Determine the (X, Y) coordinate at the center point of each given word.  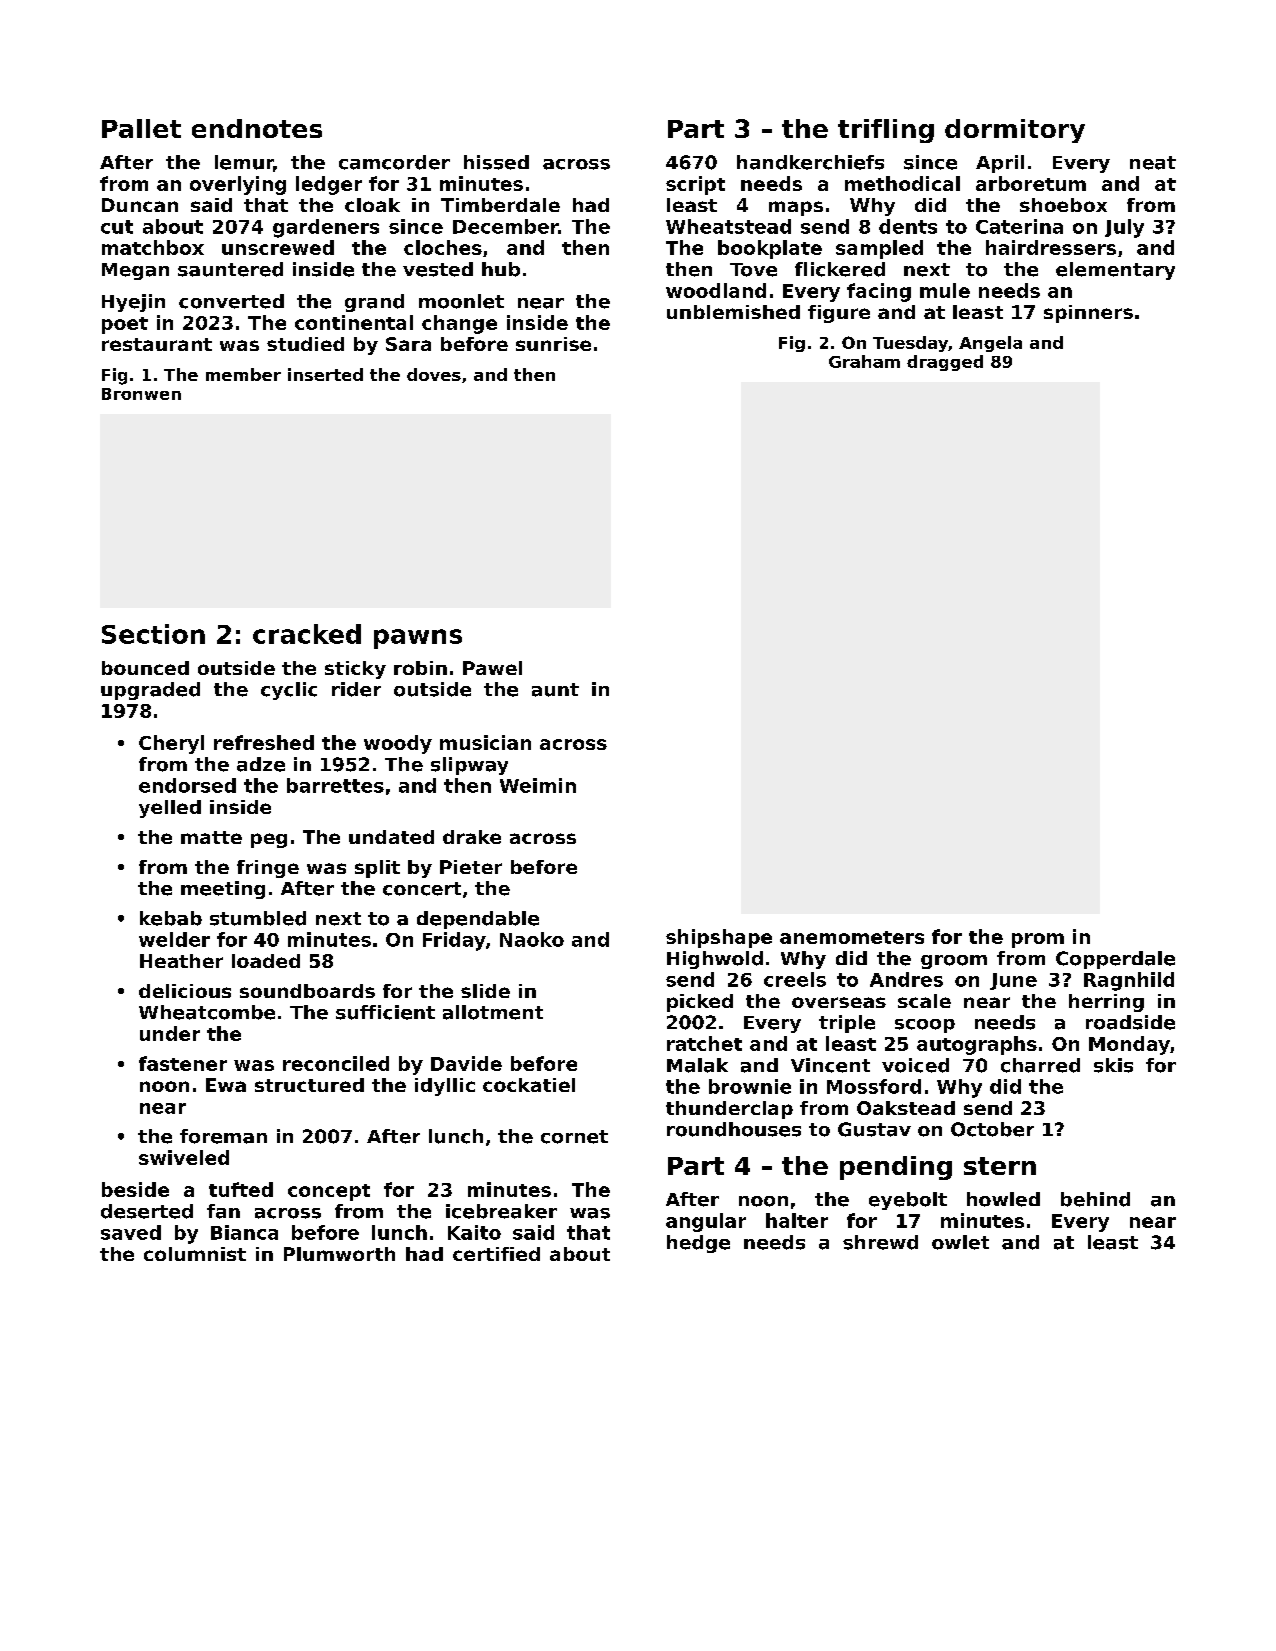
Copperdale (1115, 960)
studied (305, 344)
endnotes (257, 128)
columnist (195, 1254)
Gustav (874, 1129)
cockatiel (529, 1085)
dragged (945, 363)
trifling (886, 131)
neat (1153, 163)
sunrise (553, 344)
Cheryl (171, 744)
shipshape (719, 938)
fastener (183, 1063)
